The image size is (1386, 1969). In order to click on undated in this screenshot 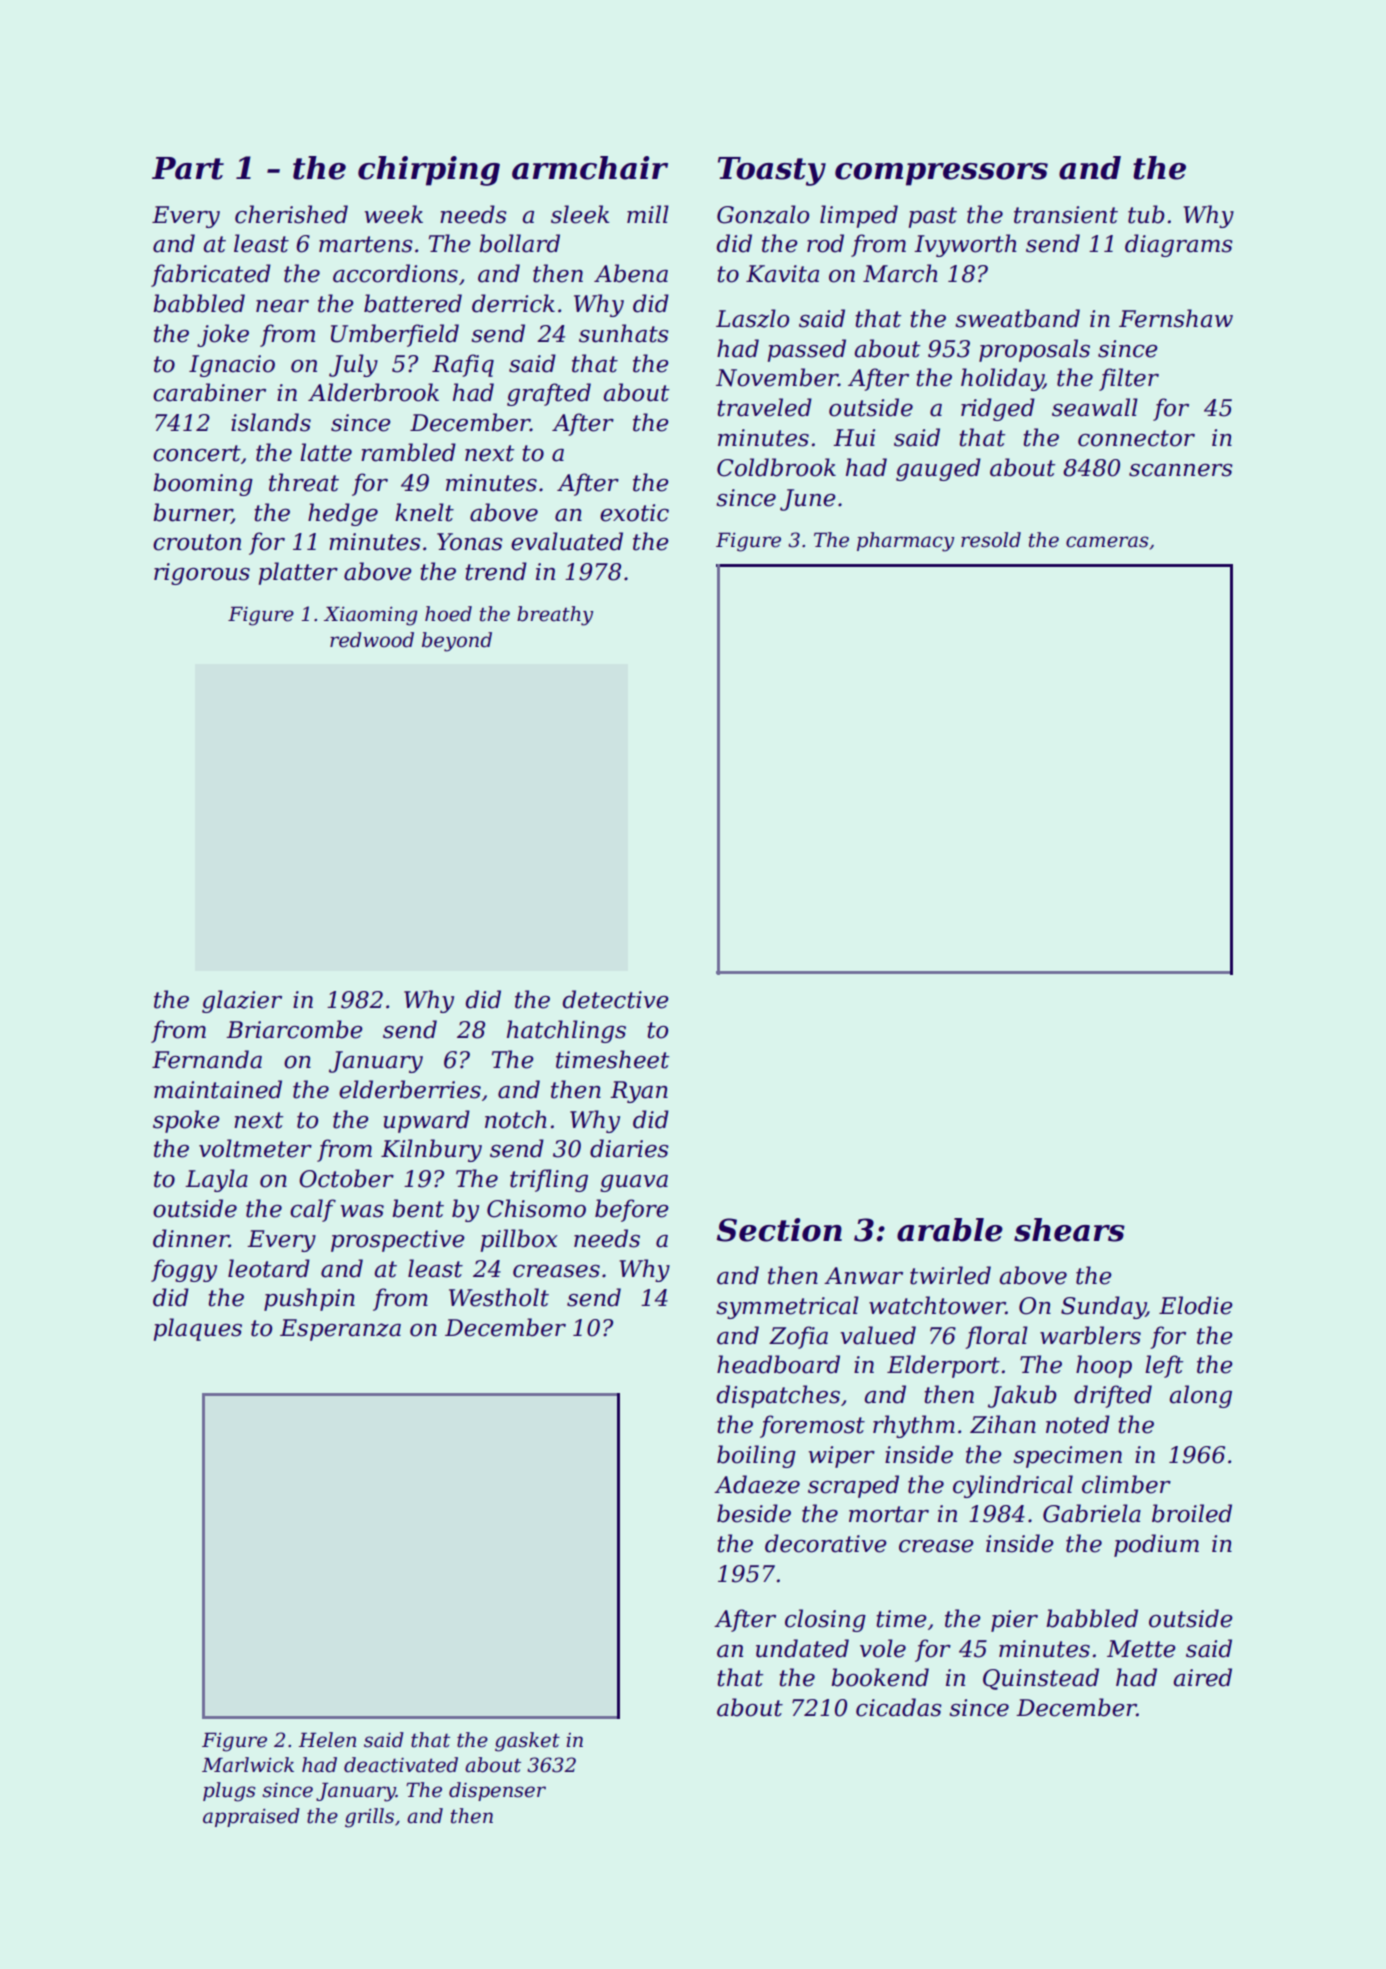, I will do `click(802, 1648)`.
